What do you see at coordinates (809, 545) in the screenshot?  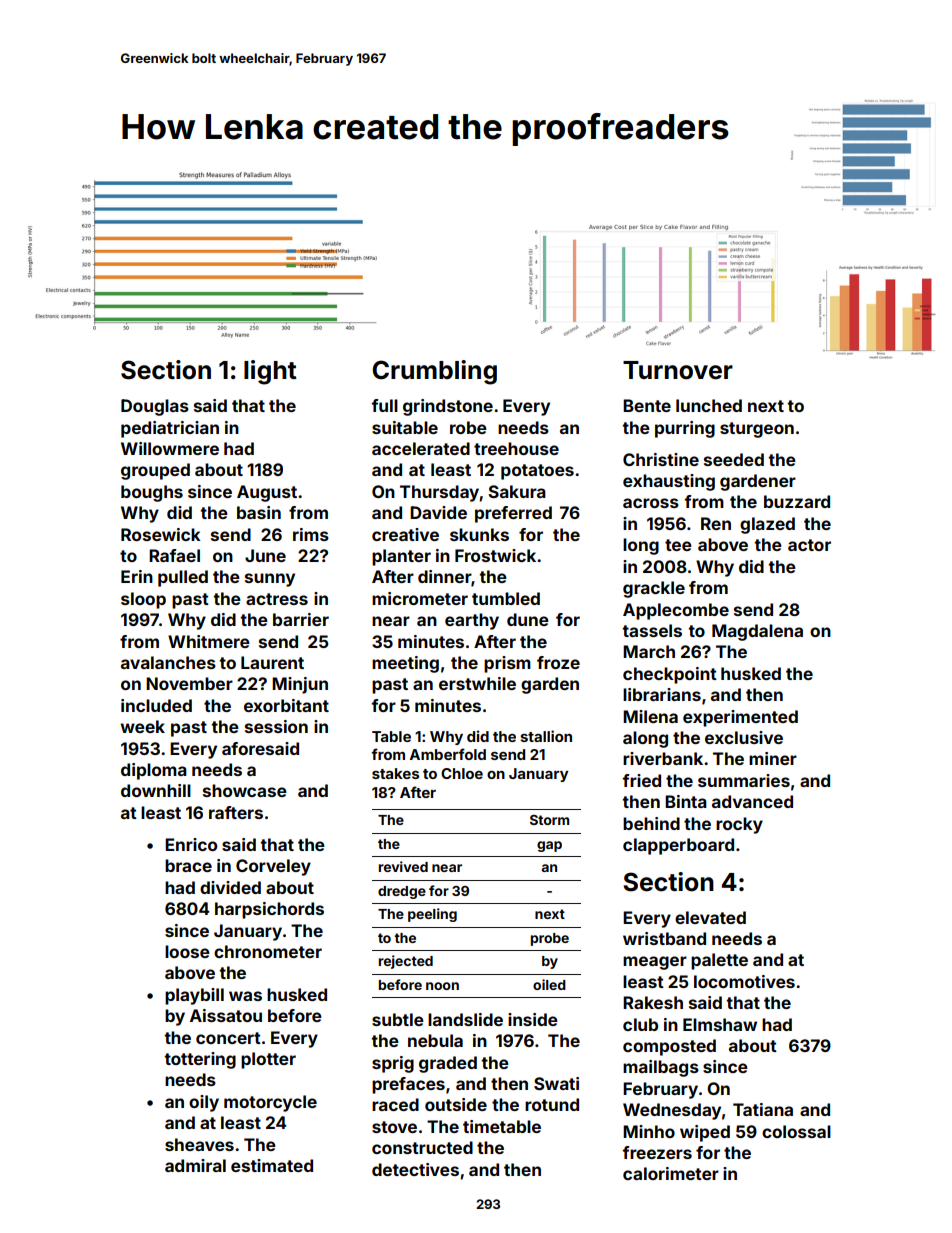 I see `actor` at bounding box center [809, 545].
